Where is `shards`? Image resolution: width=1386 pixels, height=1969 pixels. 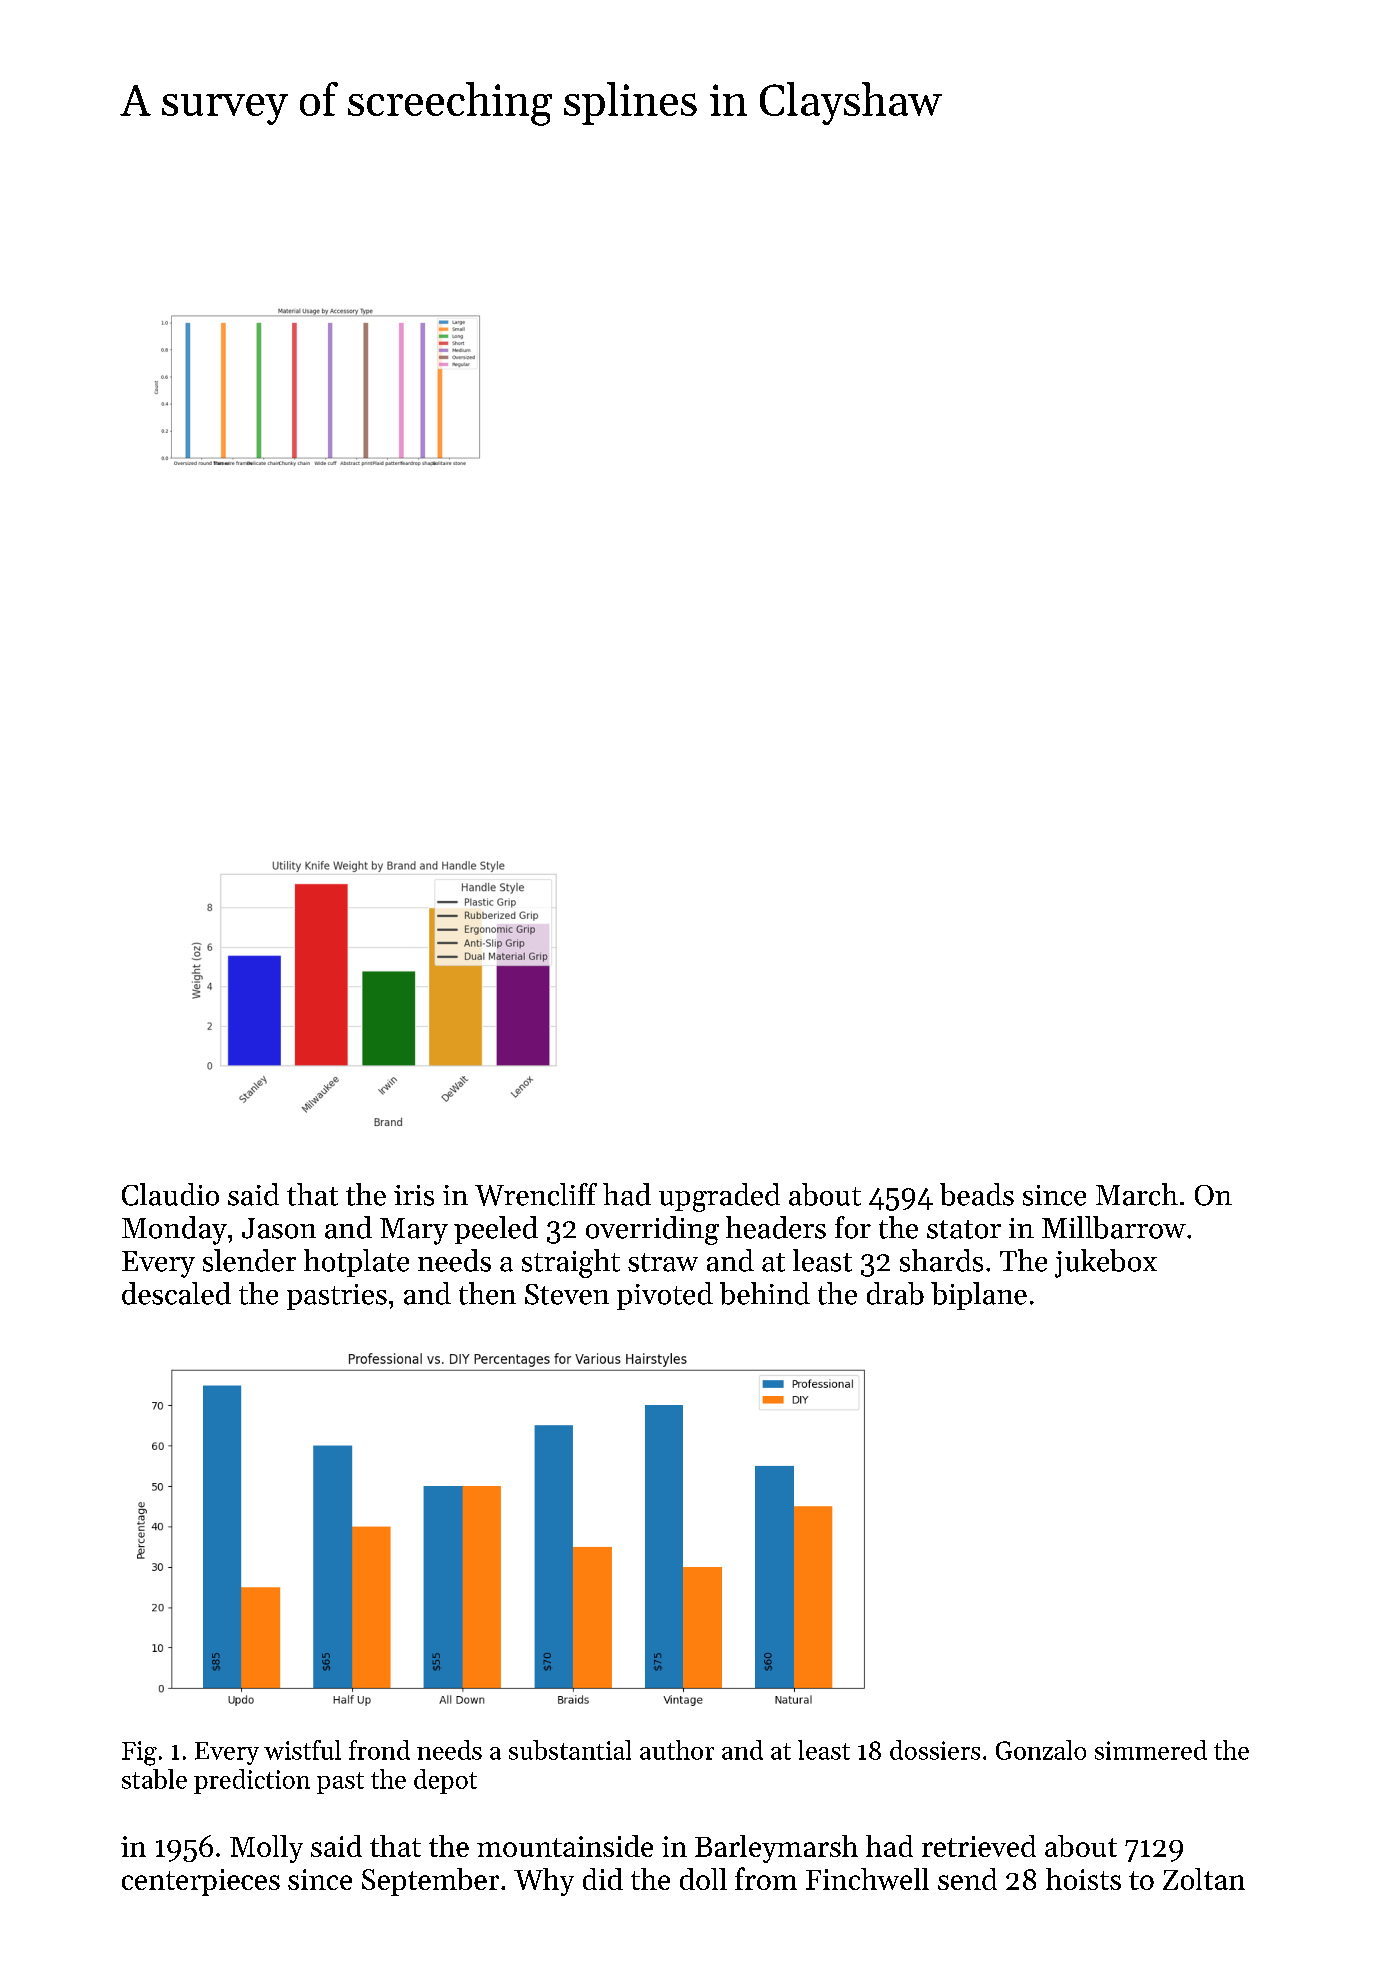 shards is located at coordinates (941, 1260).
